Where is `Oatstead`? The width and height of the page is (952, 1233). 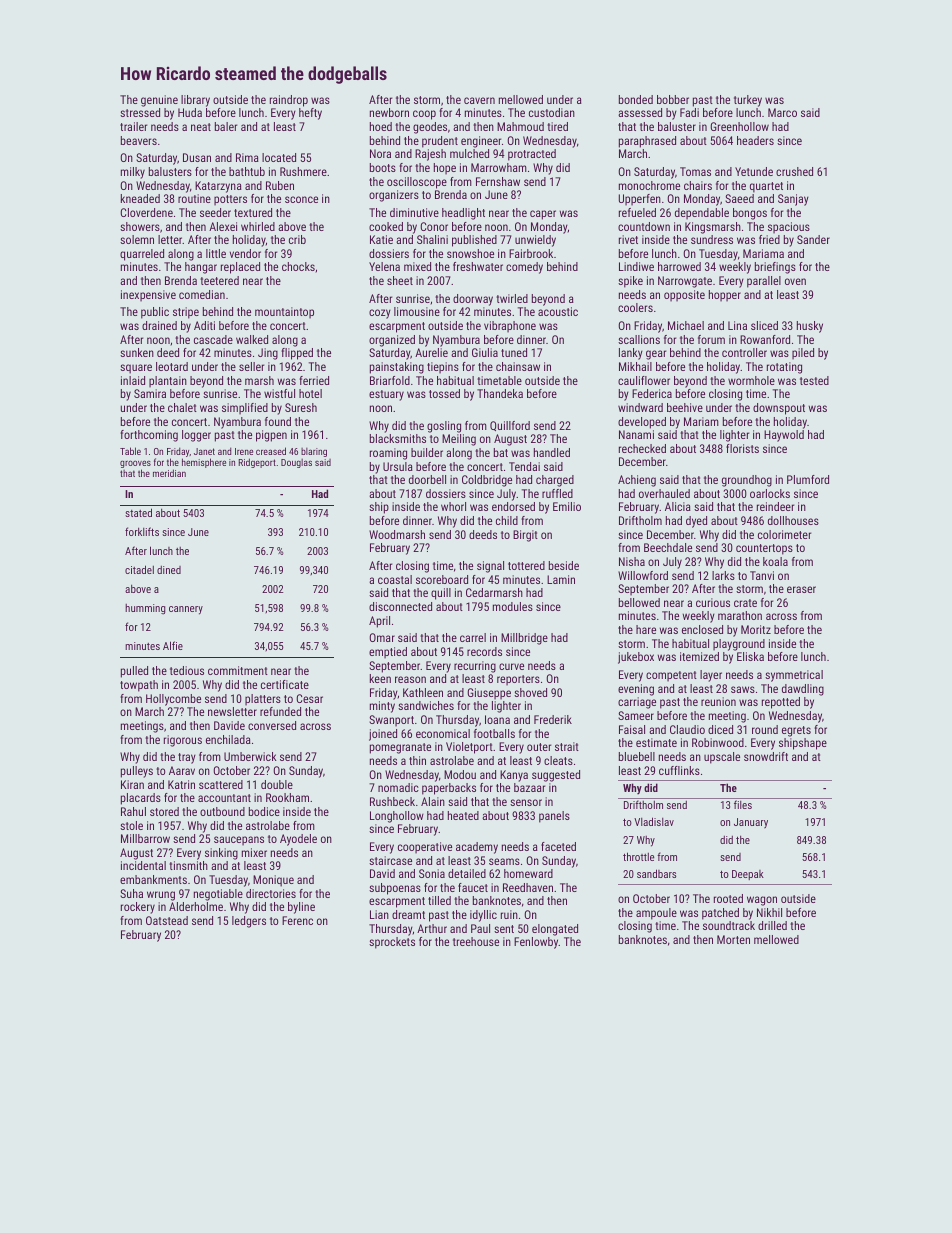
Oatstead is located at coordinates (167, 920).
